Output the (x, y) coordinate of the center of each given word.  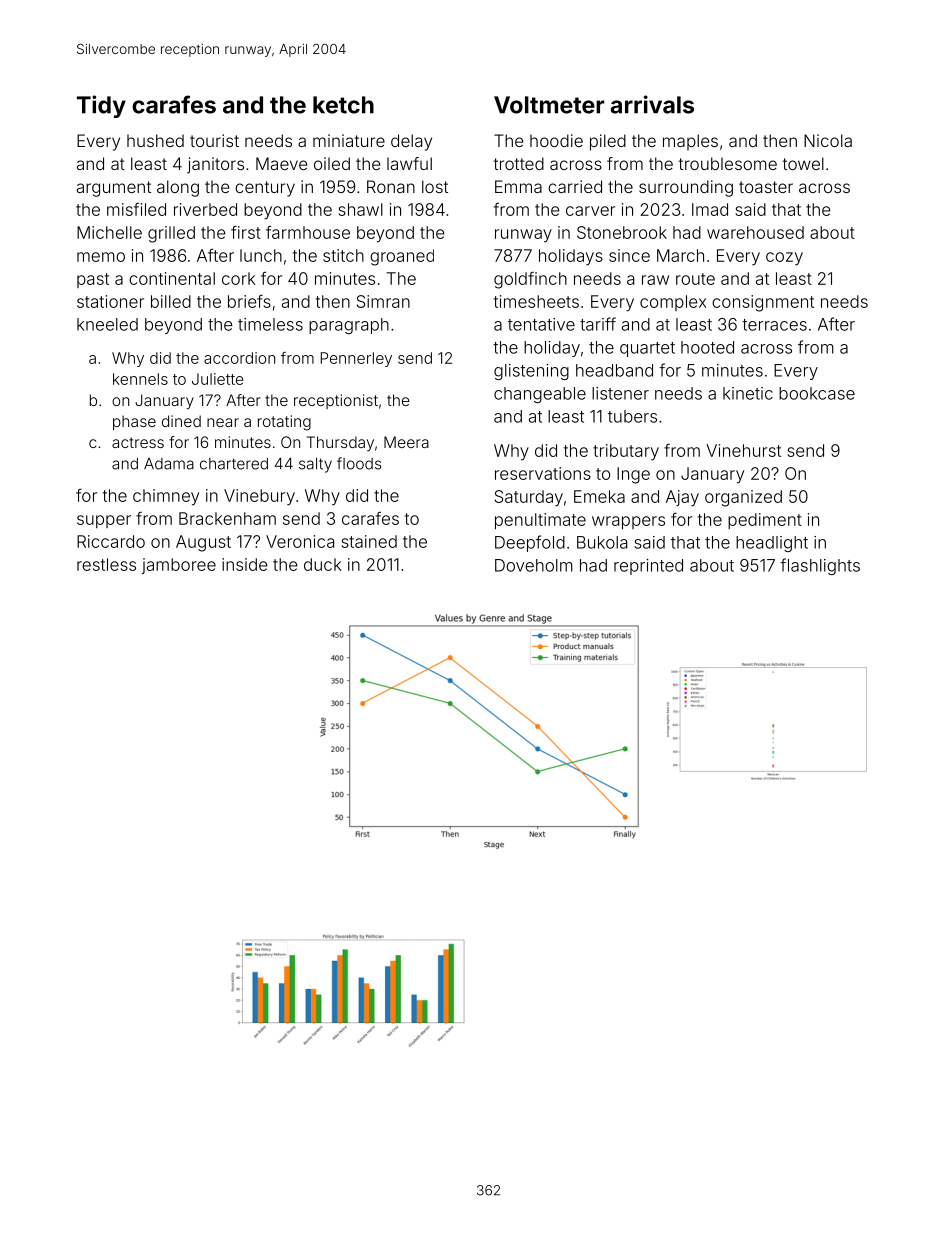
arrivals (652, 104)
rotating (284, 423)
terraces (774, 325)
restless (106, 564)
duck (323, 564)
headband (614, 370)
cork (239, 278)
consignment (763, 303)
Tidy (101, 106)
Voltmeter (549, 105)
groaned (402, 257)
